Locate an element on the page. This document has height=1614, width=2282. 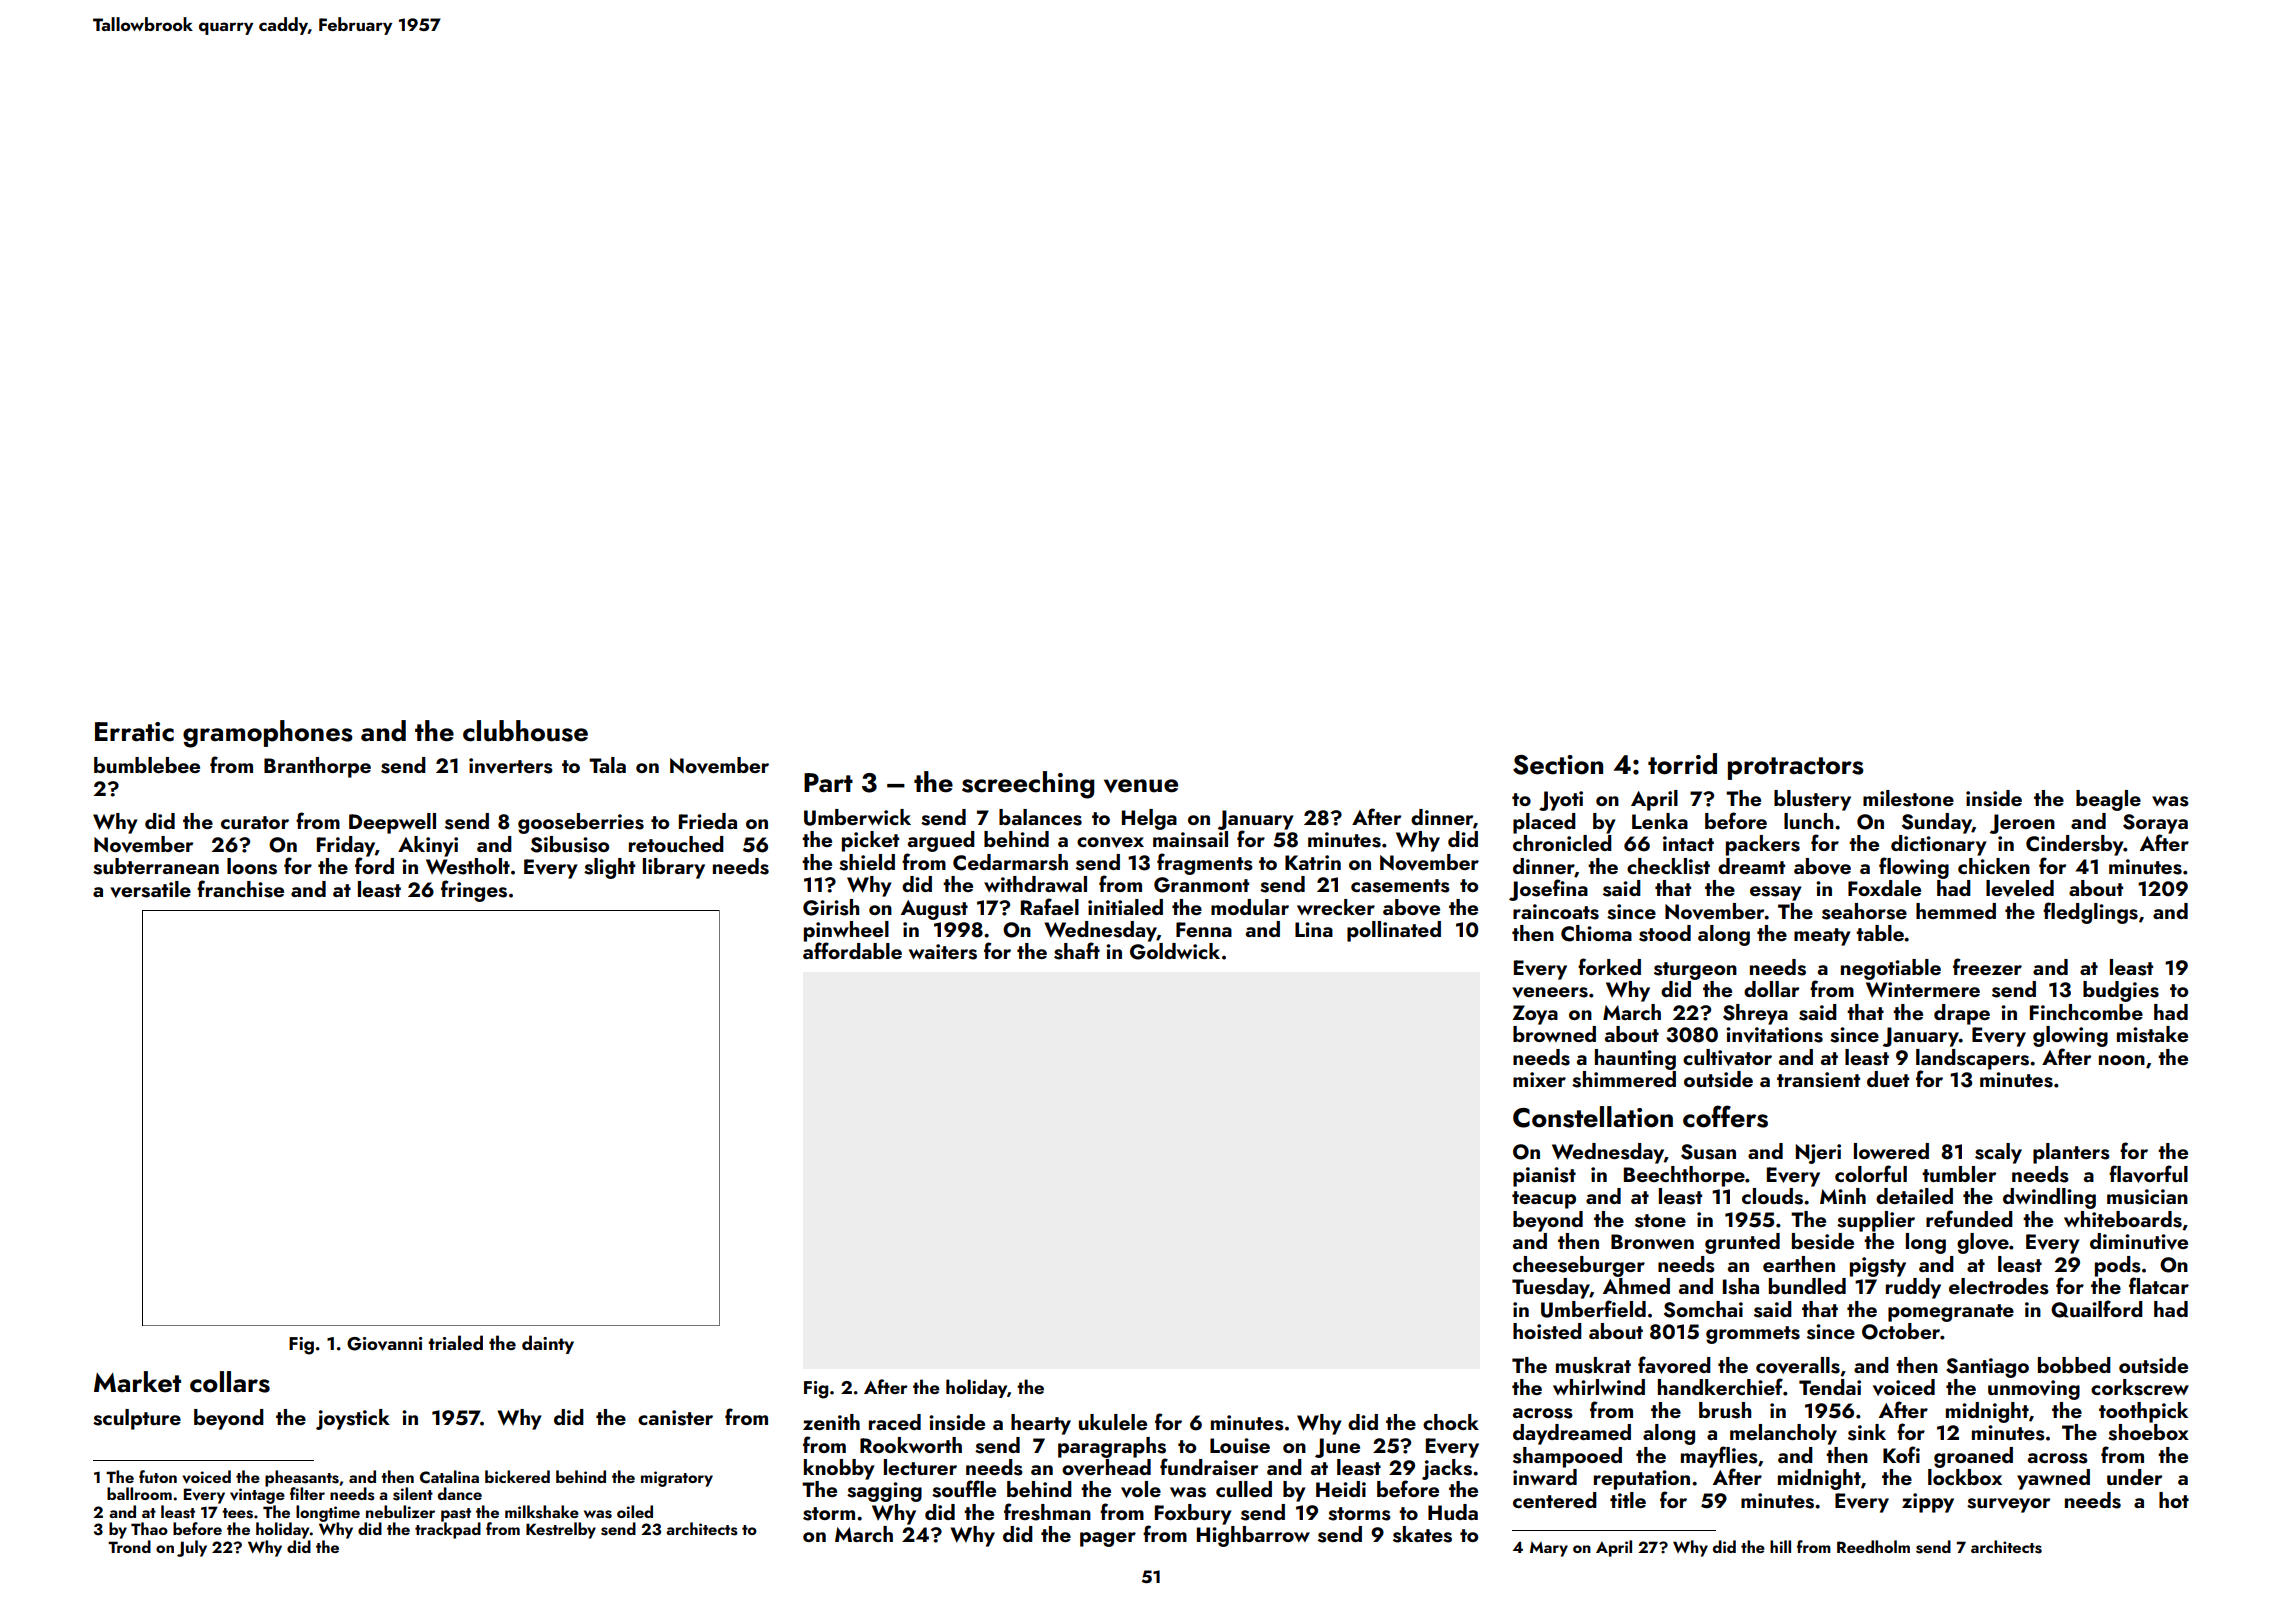
gramophones is located at coordinates (268, 734).
